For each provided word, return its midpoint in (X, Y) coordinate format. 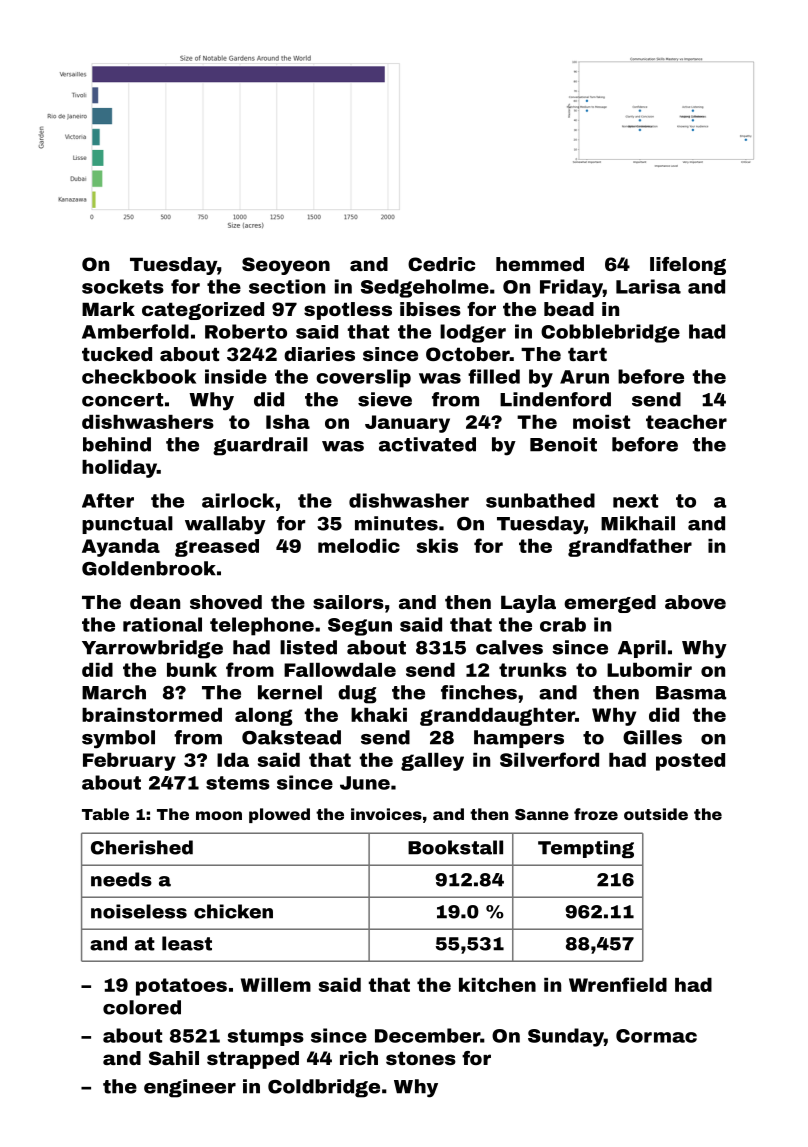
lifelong (688, 266)
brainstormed (152, 715)
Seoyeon (286, 266)
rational (162, 624)
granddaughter (497, 717)
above (695, 602)
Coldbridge (324, 1088)
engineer (190, 1088)
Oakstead (291, 737)
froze (596, 814)
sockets (123, 286)
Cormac (656, 1036)
